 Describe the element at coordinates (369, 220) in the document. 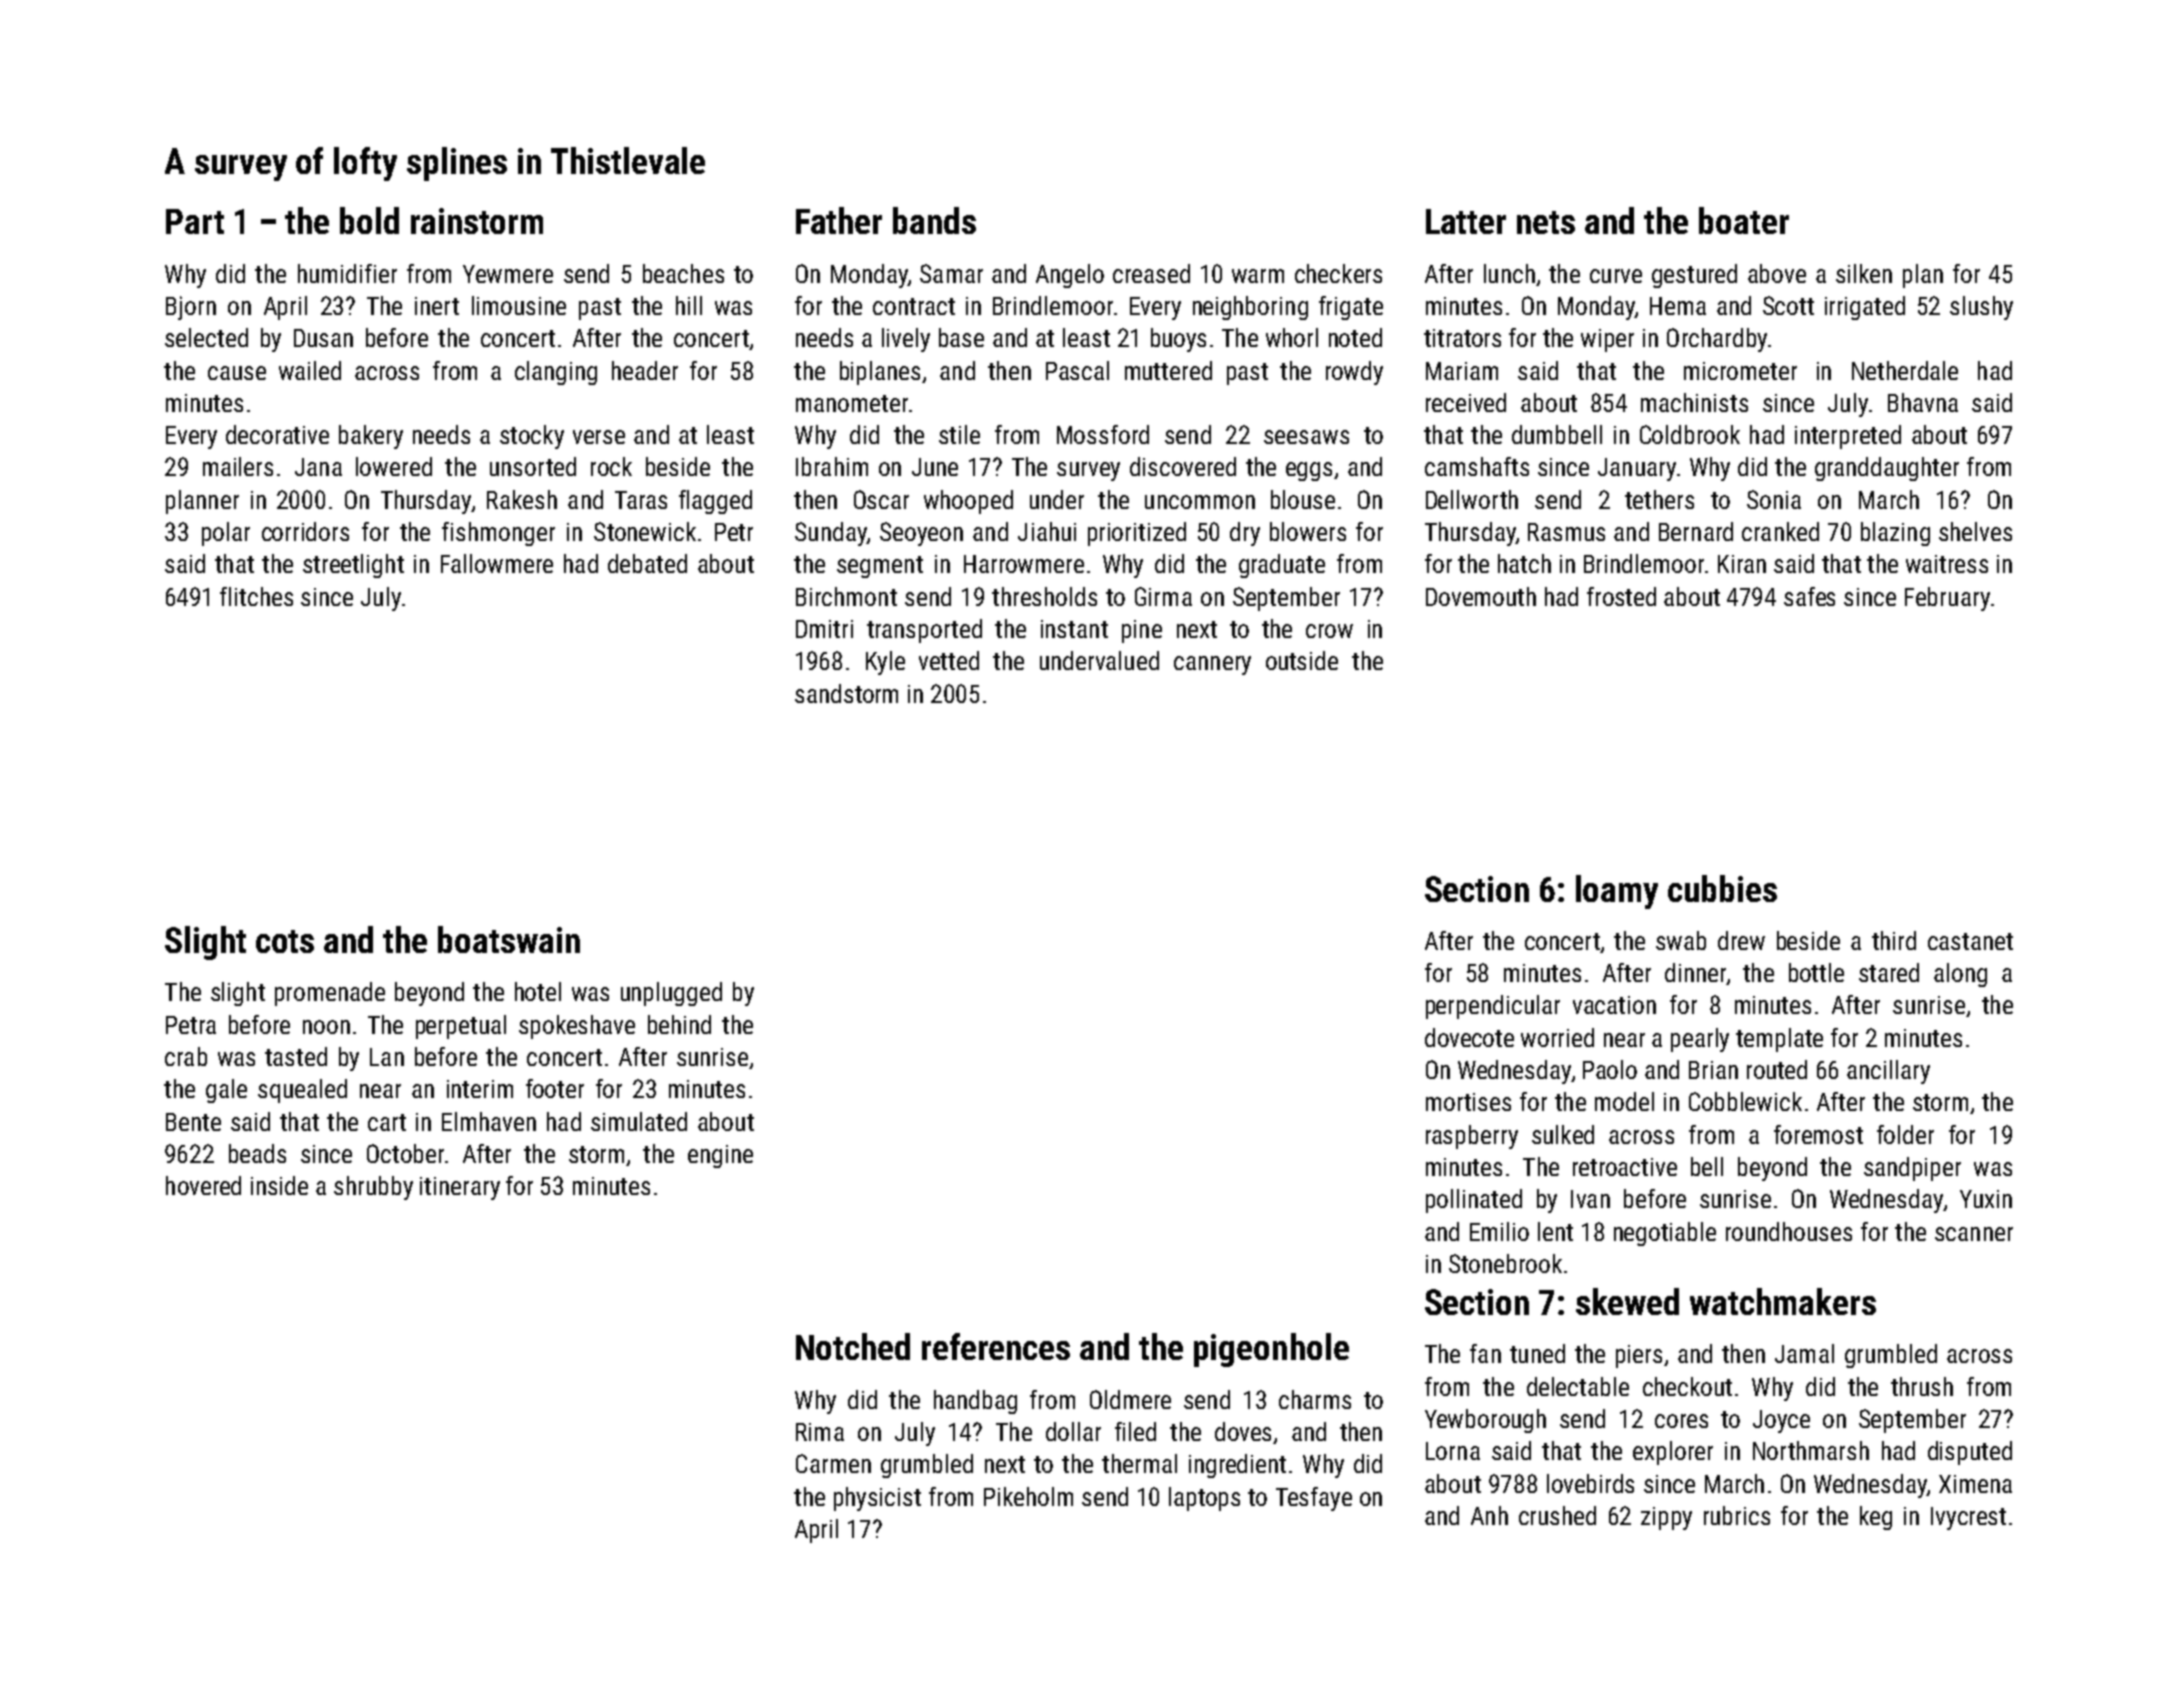

I see `bold` at that location.
